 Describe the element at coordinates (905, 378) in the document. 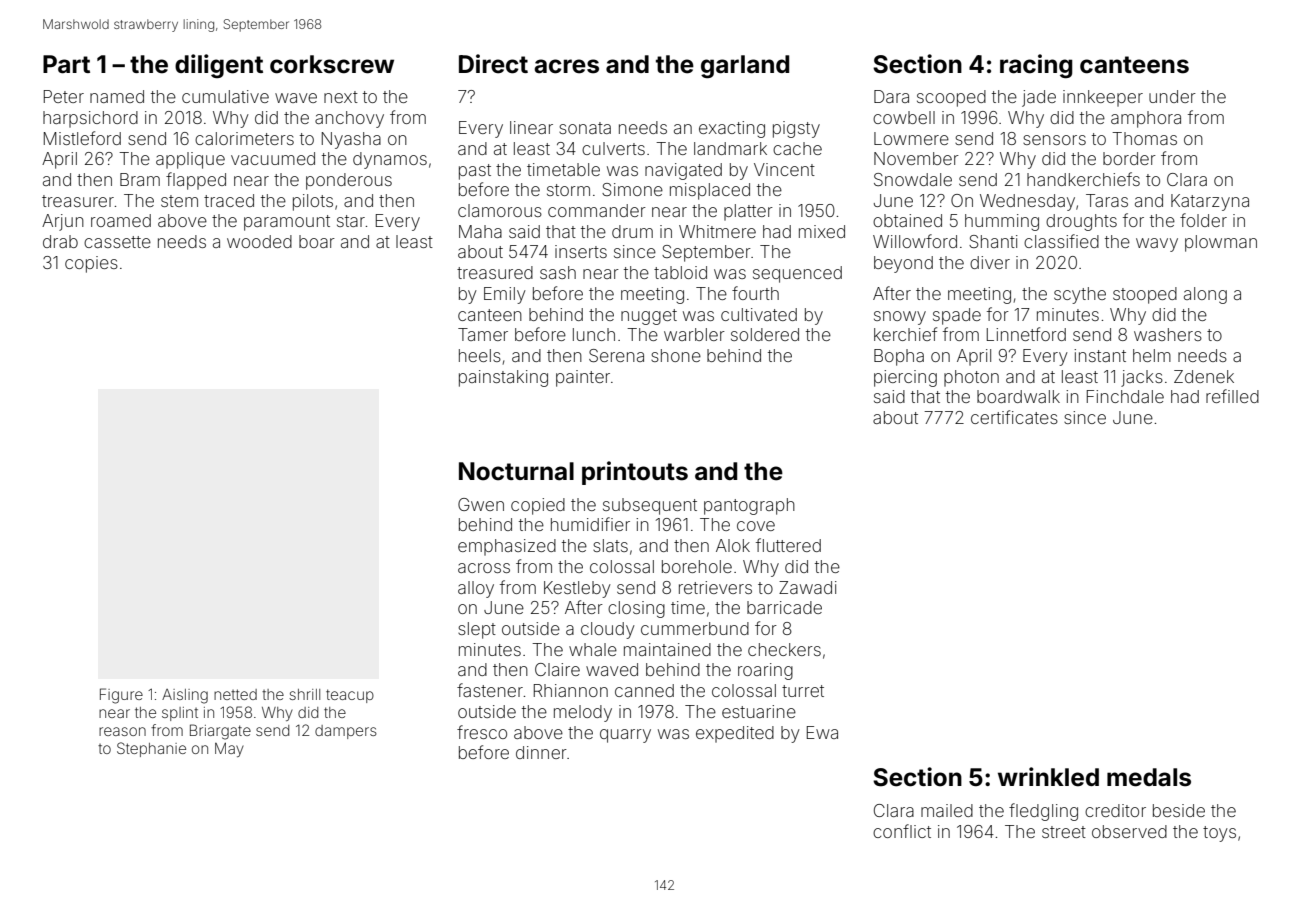

I see `piercing` at that location.
